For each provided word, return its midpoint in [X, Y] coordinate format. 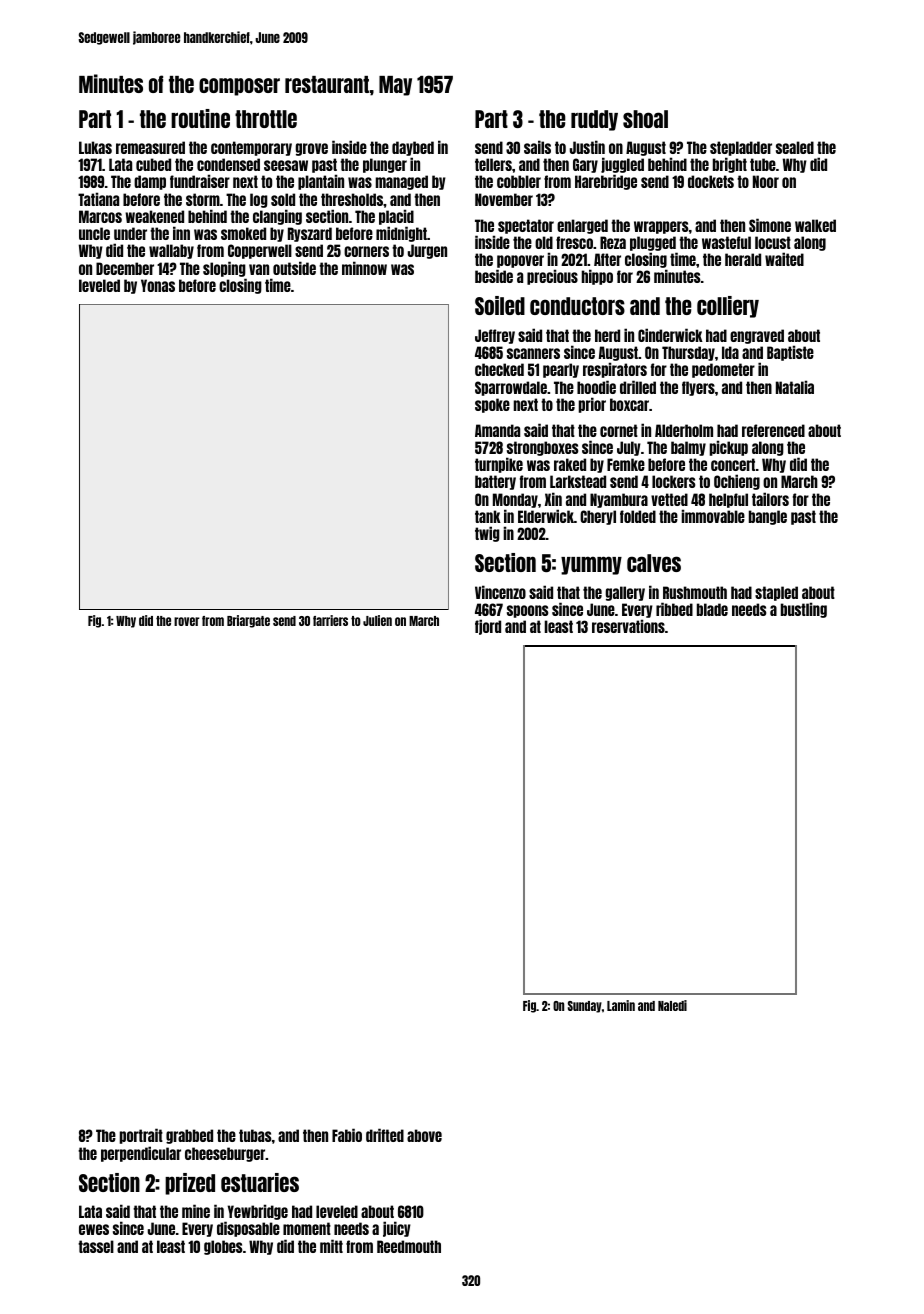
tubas [255, 1135]
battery [495, 482]
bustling [804, 610]
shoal [645, 119]
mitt [331, 1246]
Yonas [158, 285]
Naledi [672, 1005]
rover [186, 621]
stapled [776, 593]
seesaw [286, 165]
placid [396, 217]
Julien [377, 620]
